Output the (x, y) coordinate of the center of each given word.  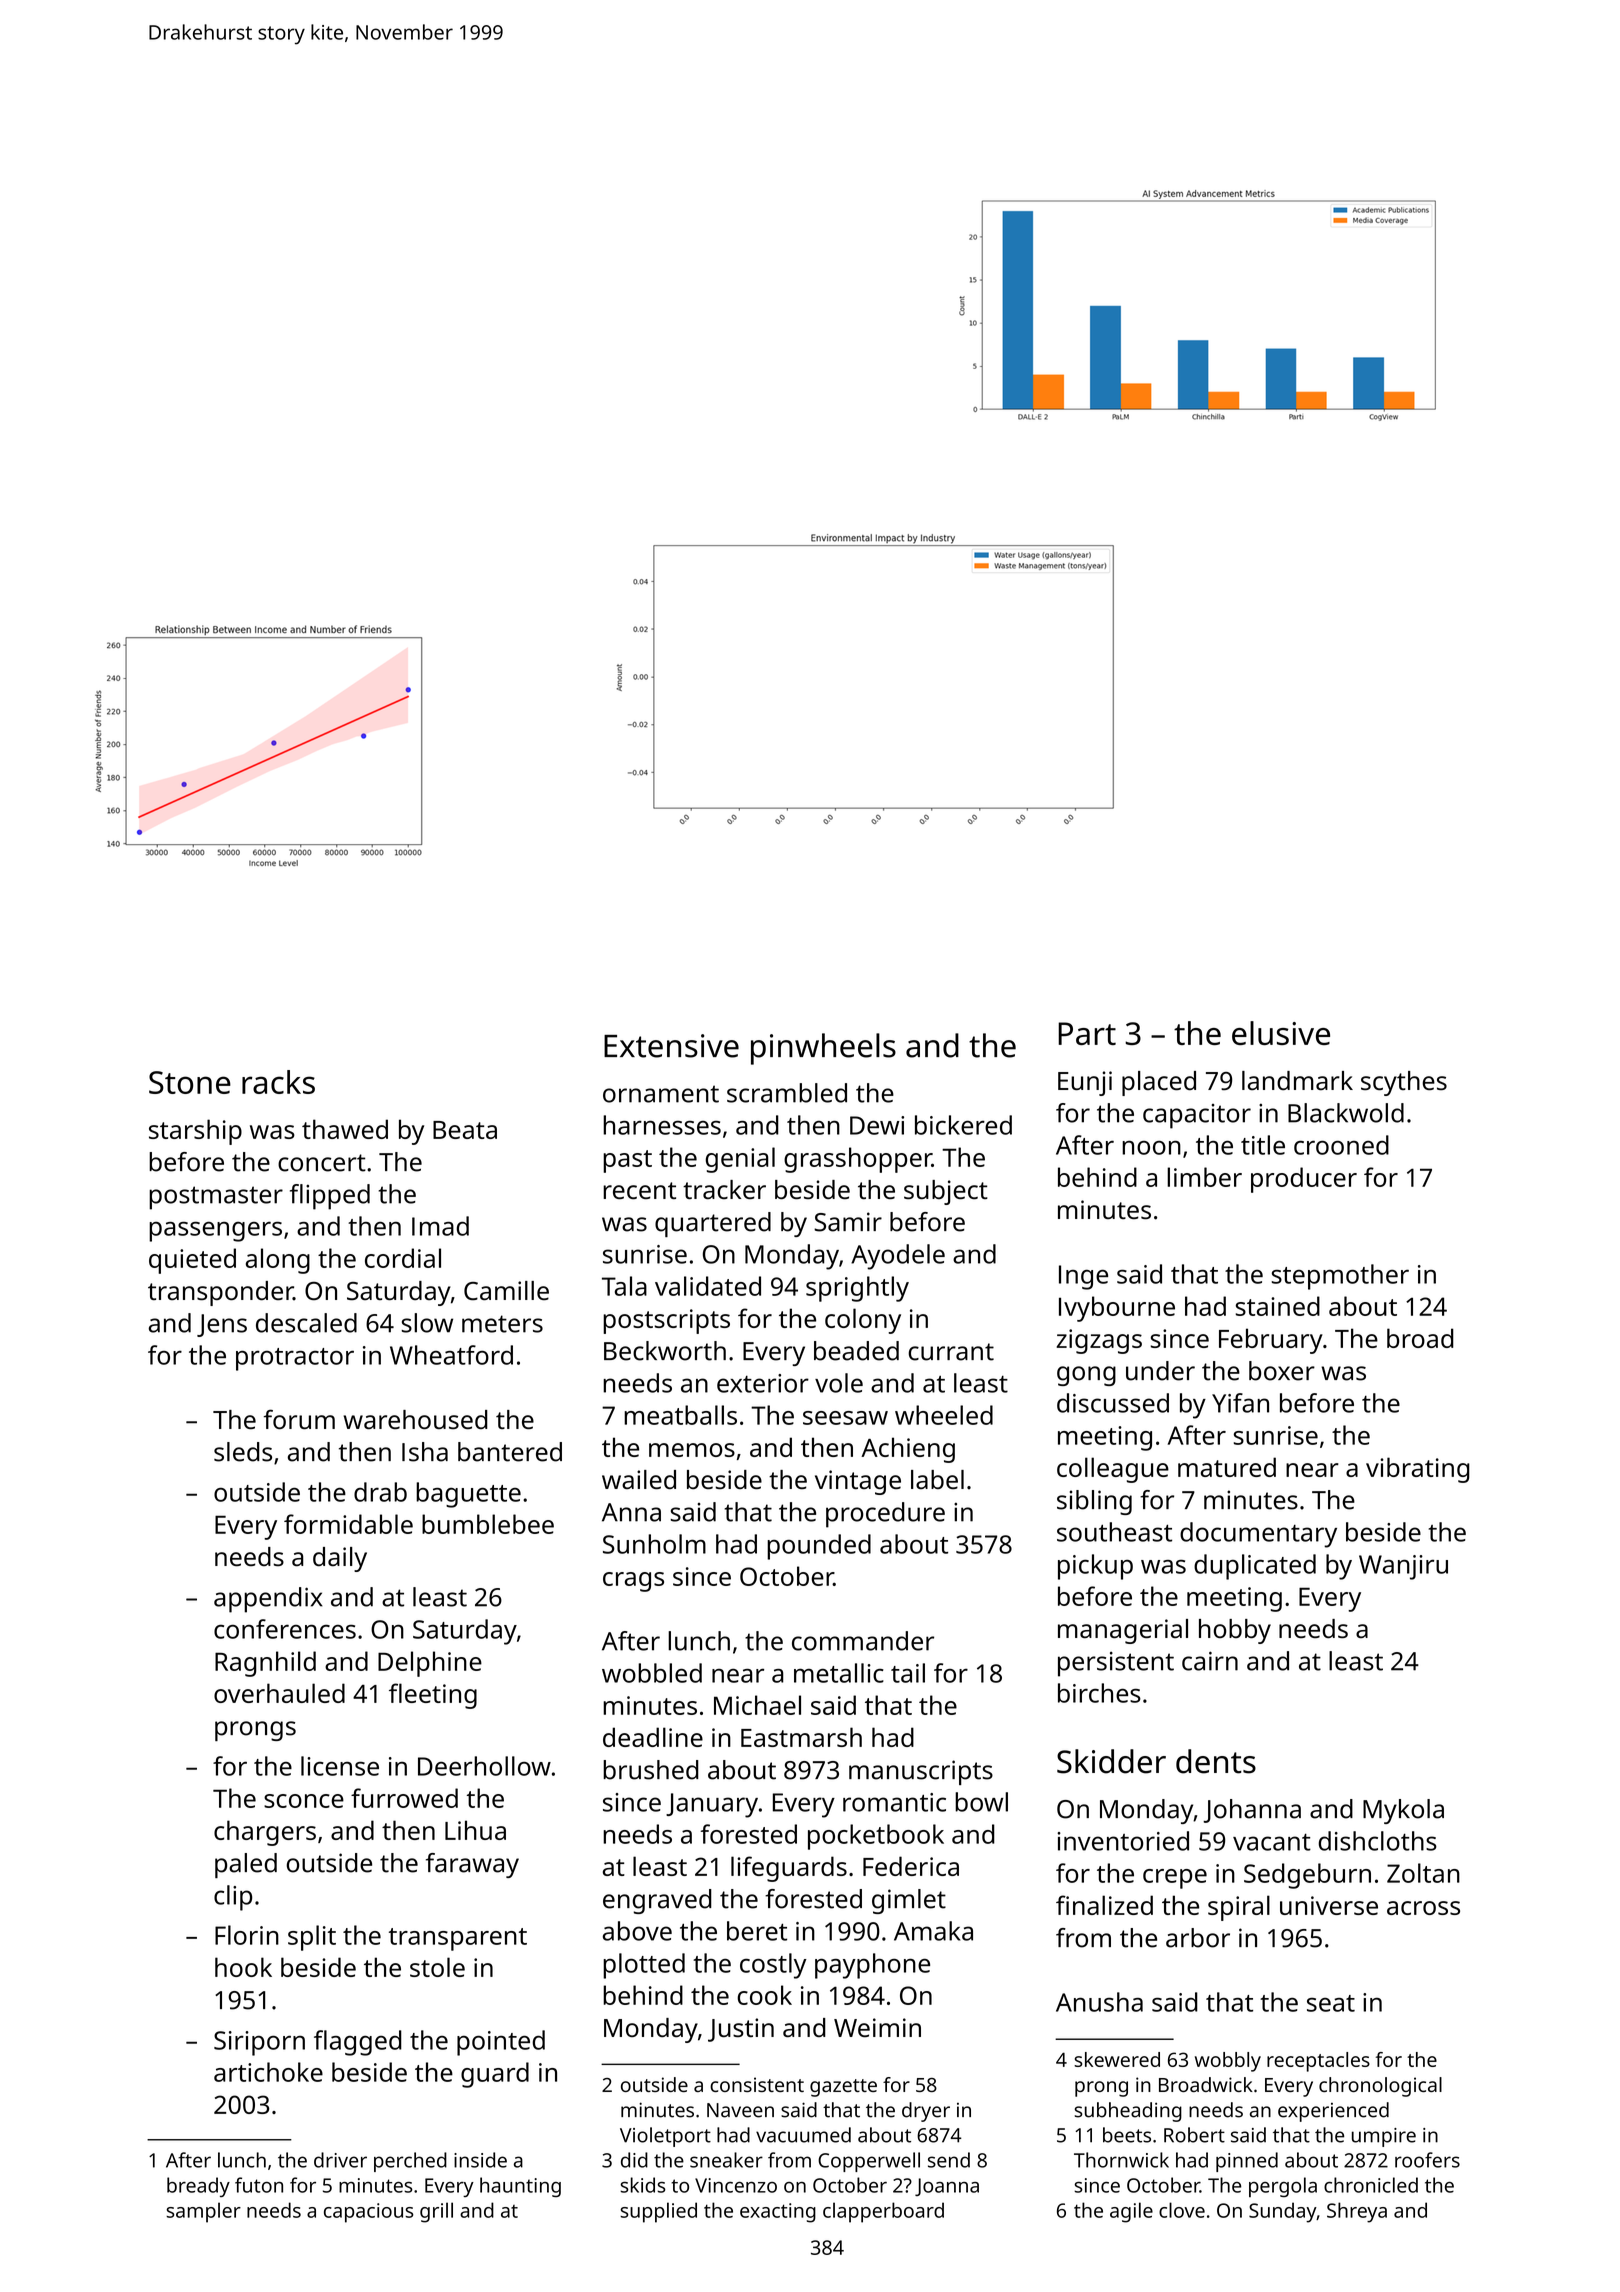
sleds (243, 1452)
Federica (911, 1866)
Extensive (671, 1046)
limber (1204, 1177)
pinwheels (823, 1049)
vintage (858, 1482)
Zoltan (1423, 1873)
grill (436, 2212)
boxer (1282, 1371)
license (340, 1766)
